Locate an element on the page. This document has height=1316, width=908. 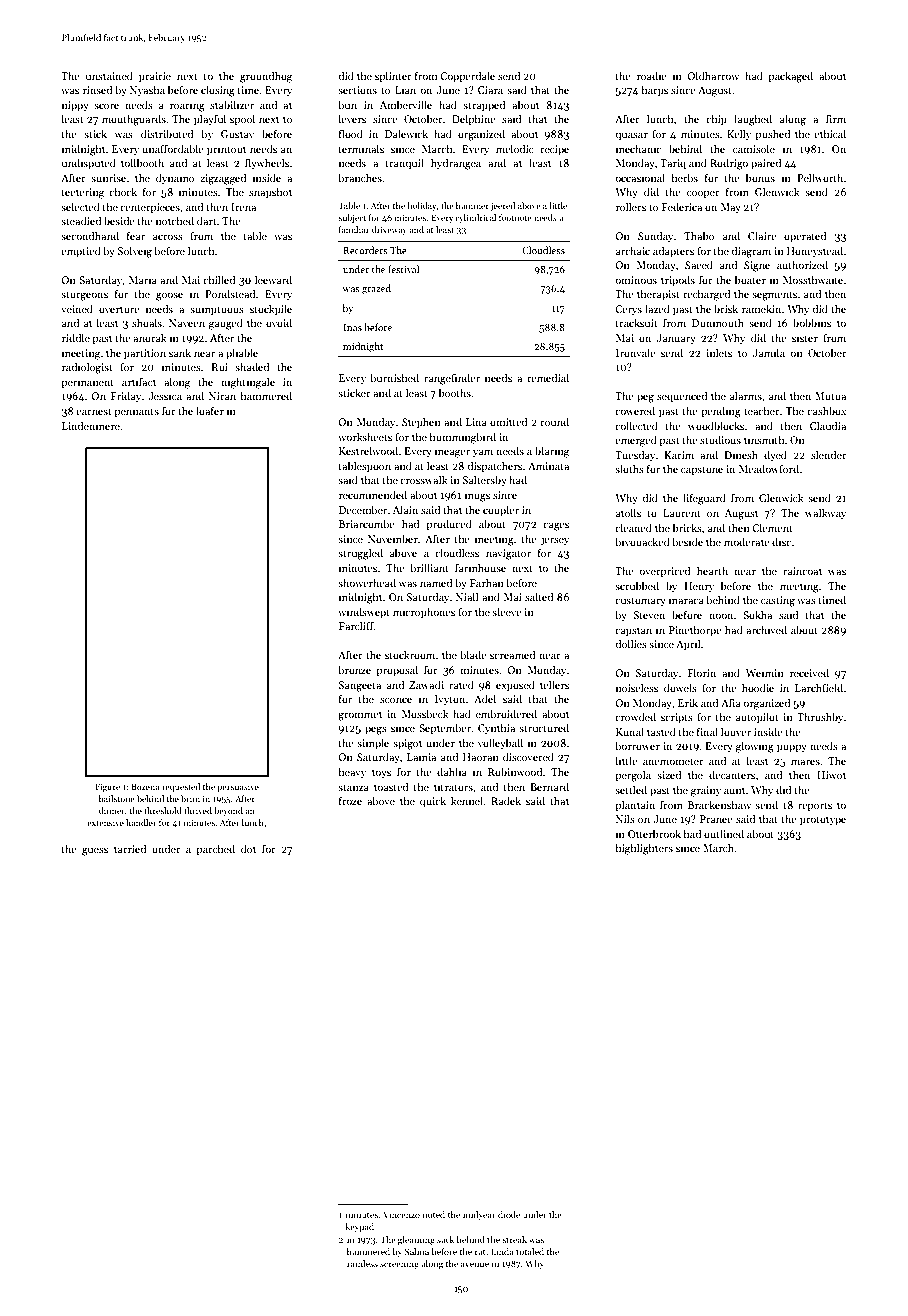
packaged is located at coordinates (791, 77).
